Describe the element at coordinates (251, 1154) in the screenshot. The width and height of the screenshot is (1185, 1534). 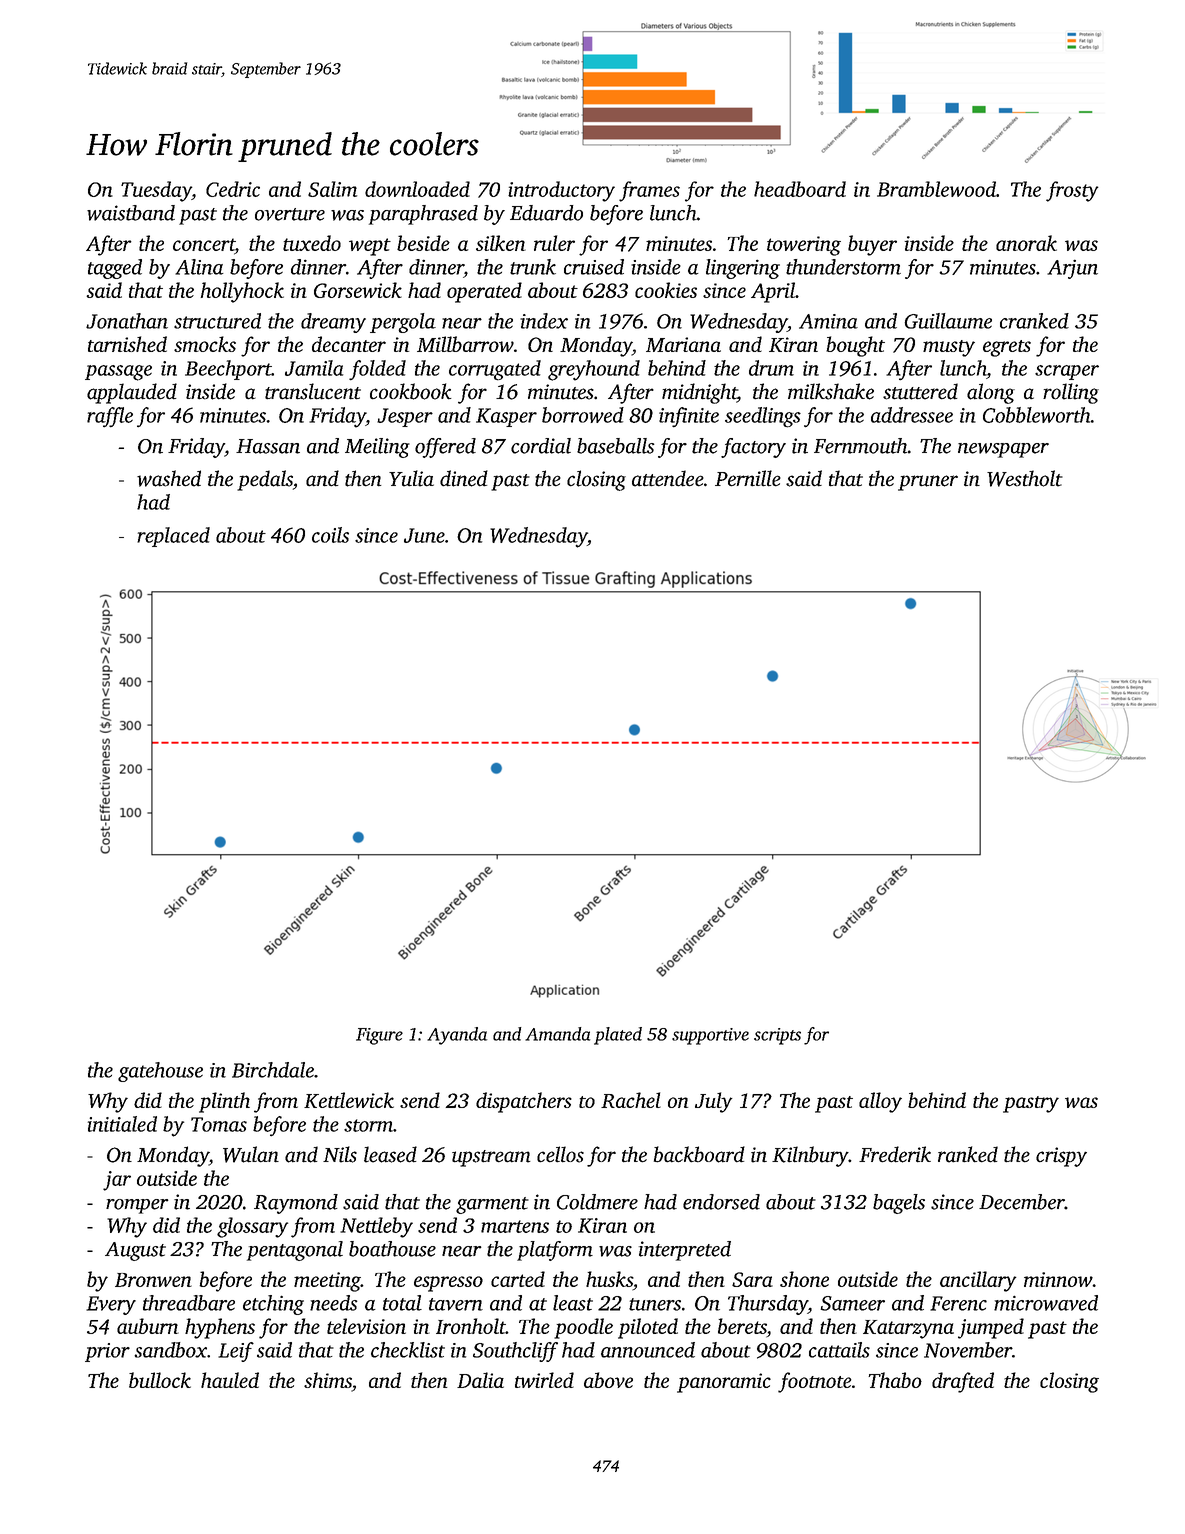
I see `Wulan` at that location.
